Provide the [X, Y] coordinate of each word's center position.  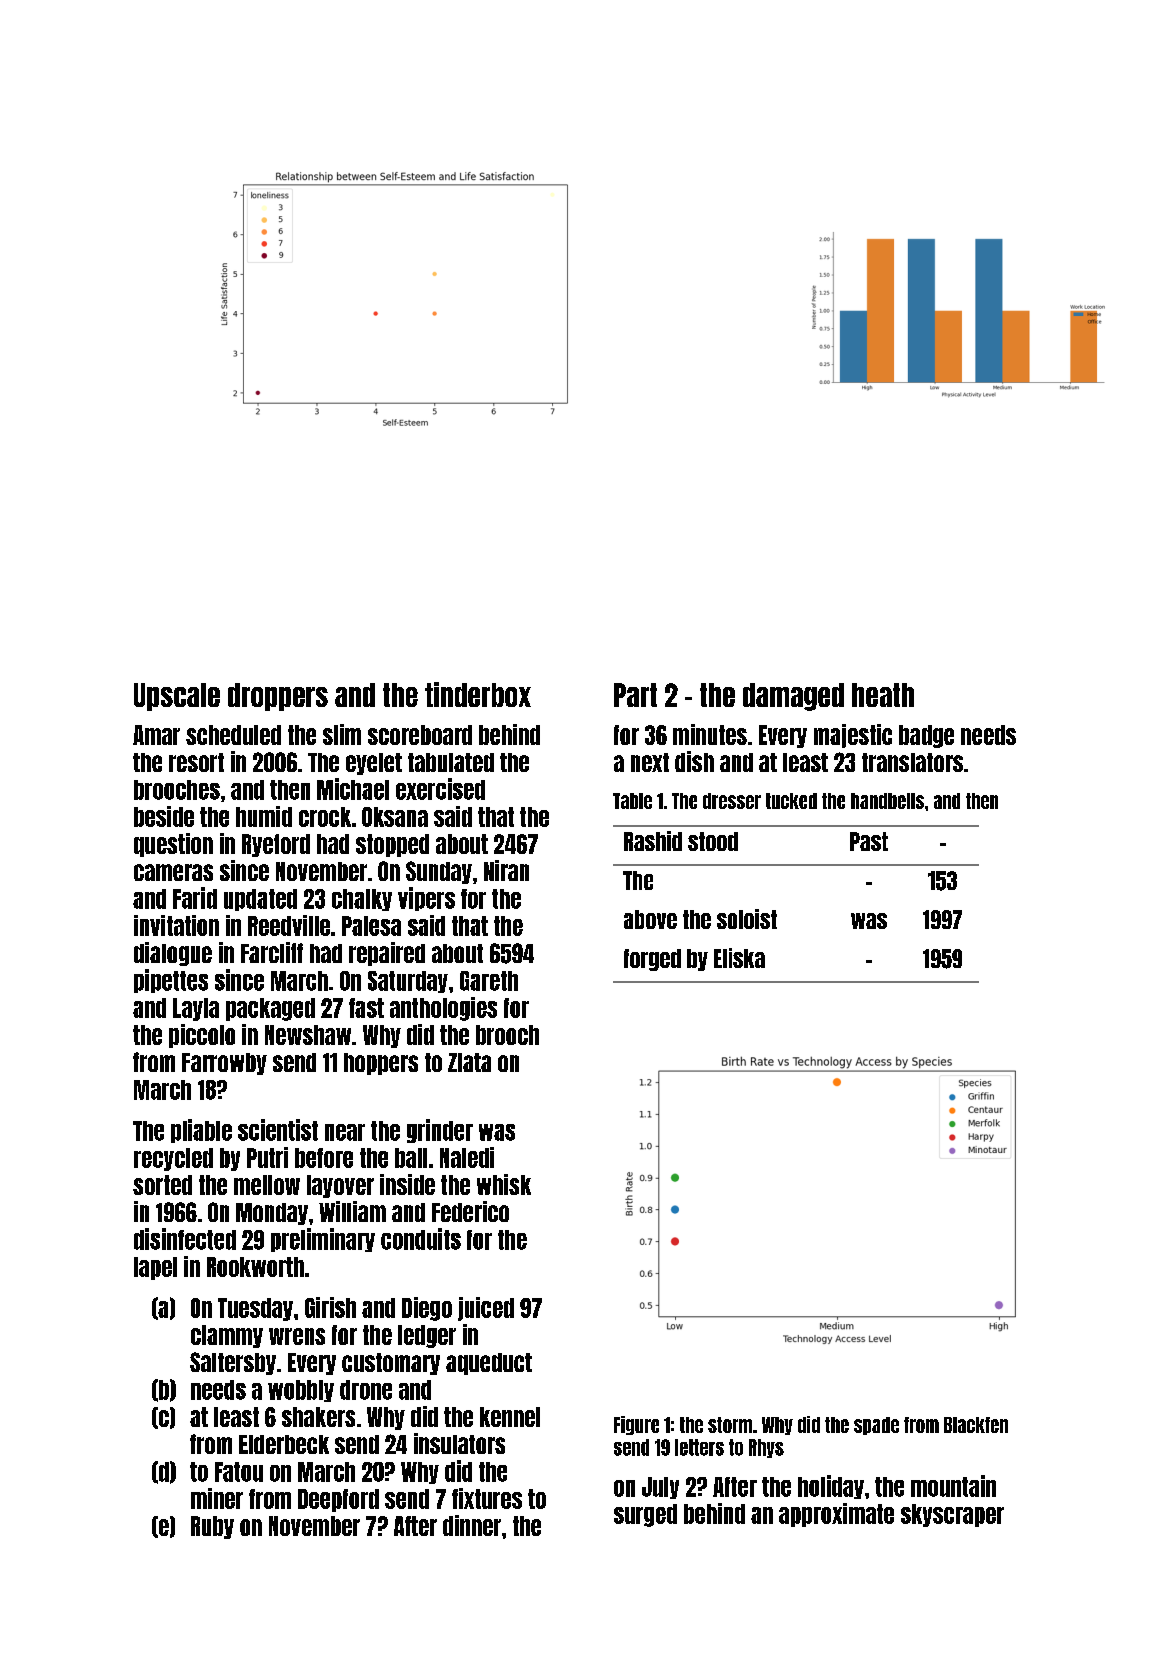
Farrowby [224, 1064]
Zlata [469, 1062]
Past [869, 841]
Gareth [489, 981]
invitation [176, 925]
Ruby [212, 1527]
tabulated [451, 762]
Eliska [739, 958]
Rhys [766, 1448]
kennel [510, 1417]
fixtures [487, 1498]
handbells [887, 801]
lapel [155, 1268]
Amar [156, 735]
